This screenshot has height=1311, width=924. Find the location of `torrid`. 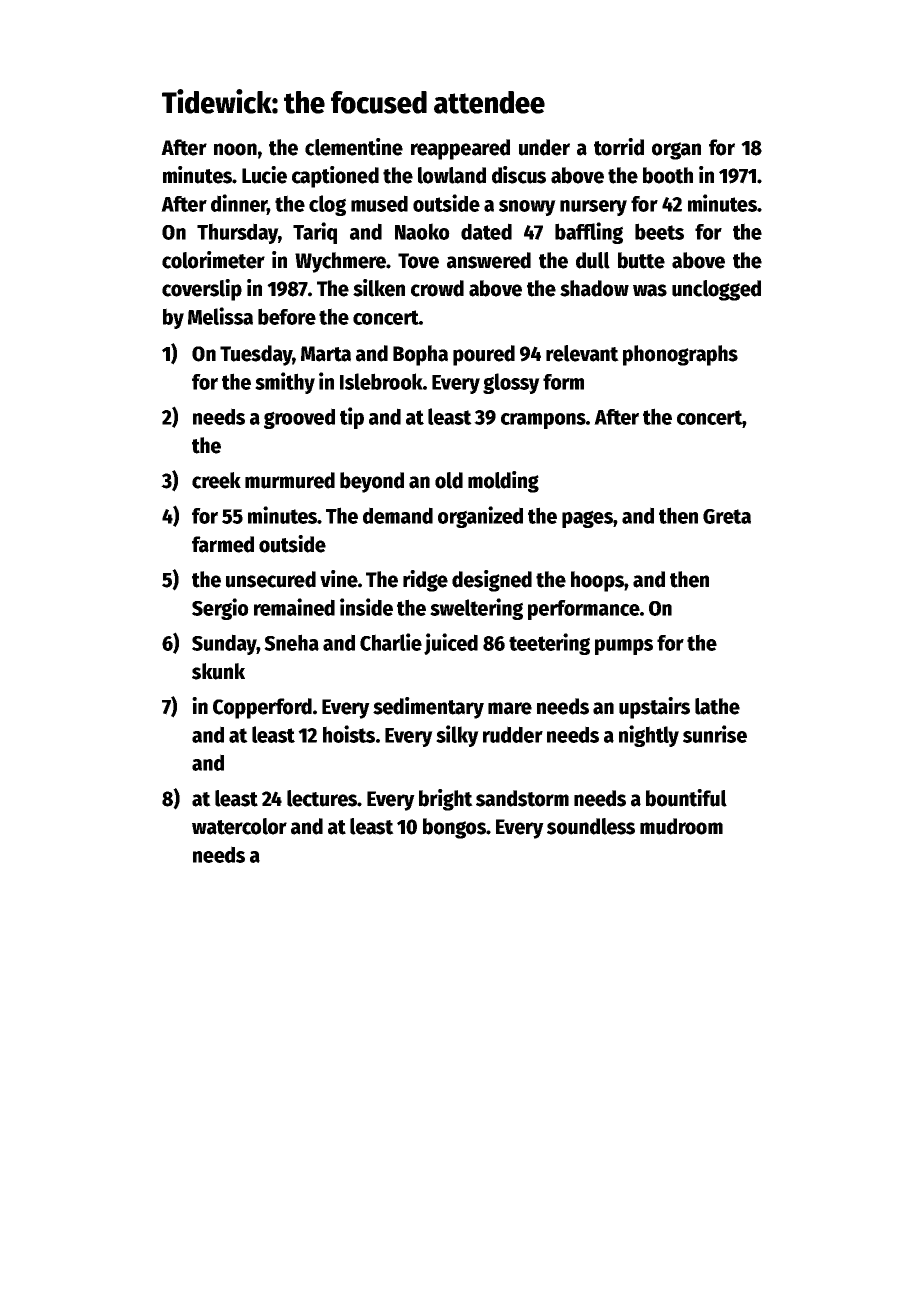

torrid is located at coordinates (619, 147).
